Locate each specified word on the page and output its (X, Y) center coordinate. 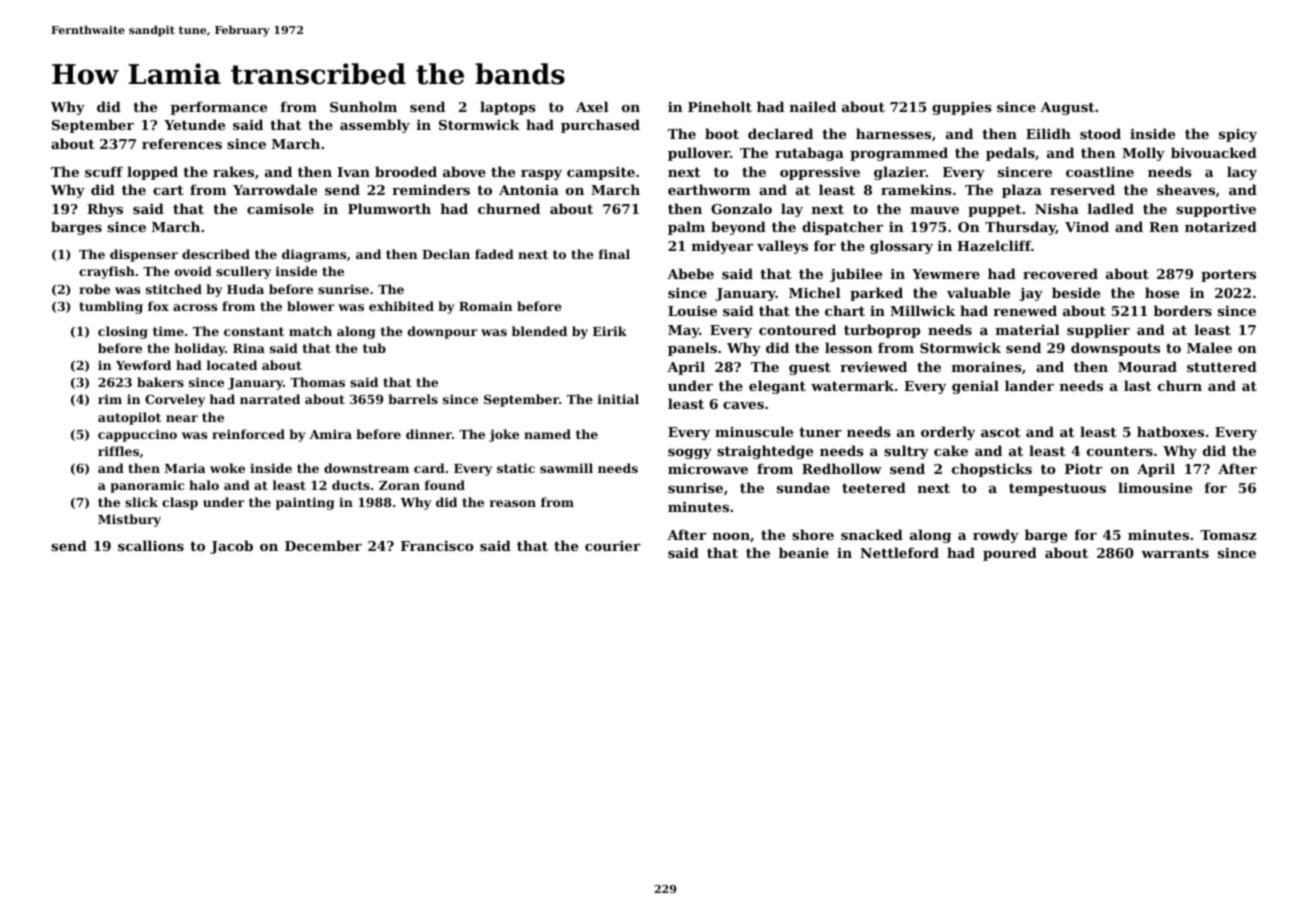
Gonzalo (741, 208)
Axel (592, 106)
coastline (1100, 171)
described (216, 254)
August (1067, 108)
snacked (872, 534)
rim (110, 399)
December (323, 545)
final (614, 254)
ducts (351, 485)
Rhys (105, 210)
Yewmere (946, 274)
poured (1010, 554)
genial (975, 387)
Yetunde (194, 124)
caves (743, 405)
